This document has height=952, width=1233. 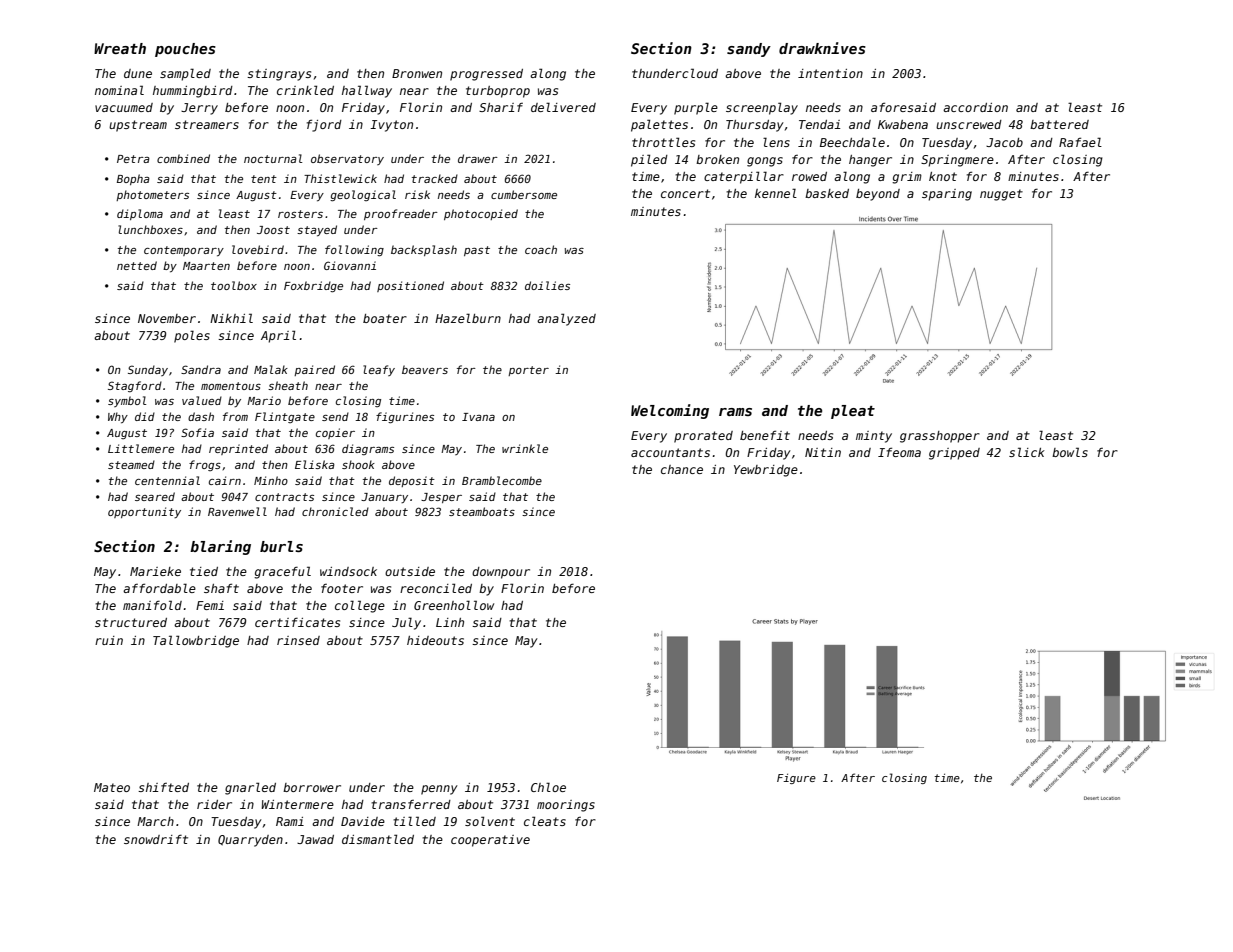 What do you see at coordinates (250, 841) in the document?
I see `Quarryden` at bounding box center [250, 841].
